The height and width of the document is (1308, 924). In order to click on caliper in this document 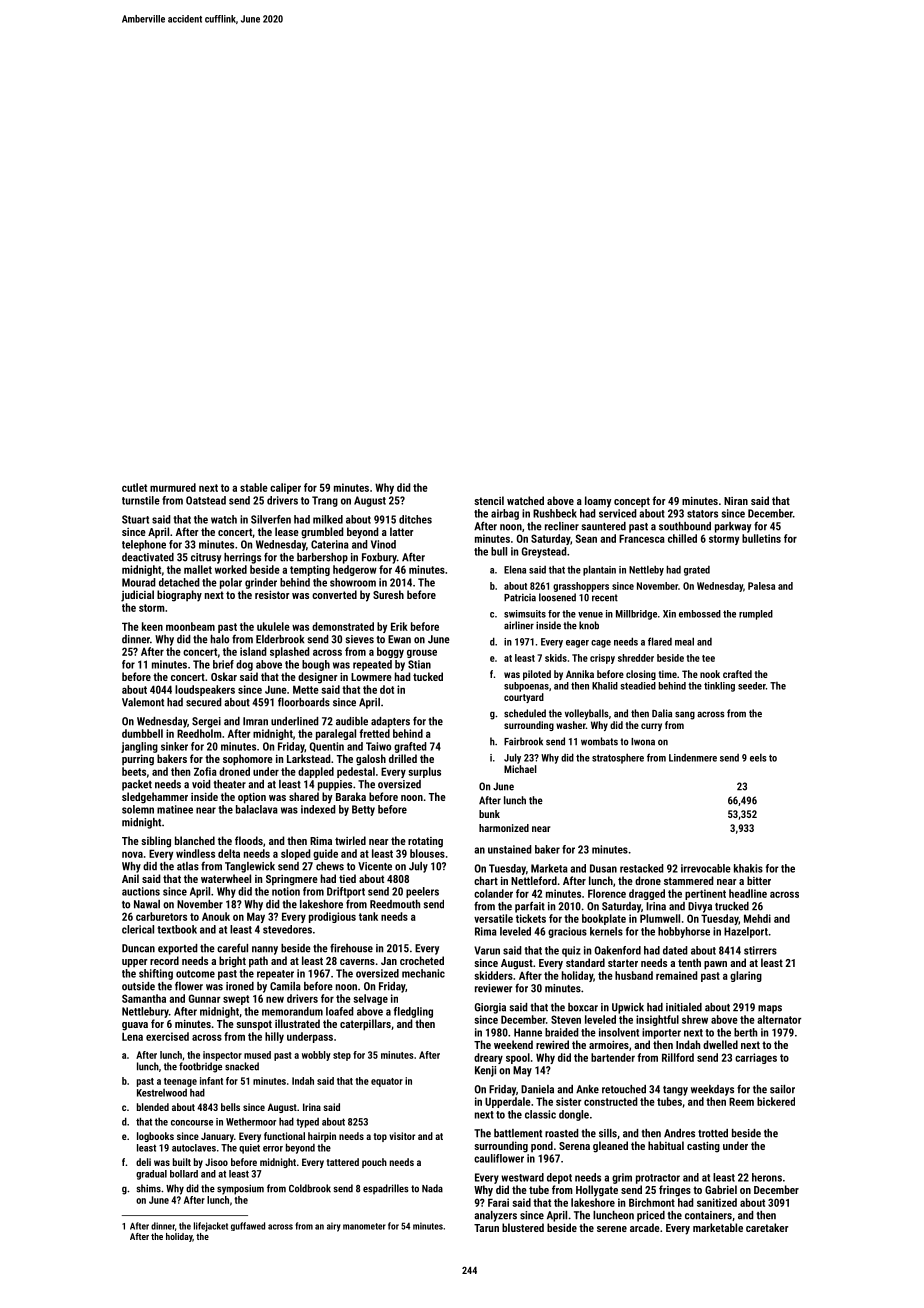, I will do `click(285, 488)`.
